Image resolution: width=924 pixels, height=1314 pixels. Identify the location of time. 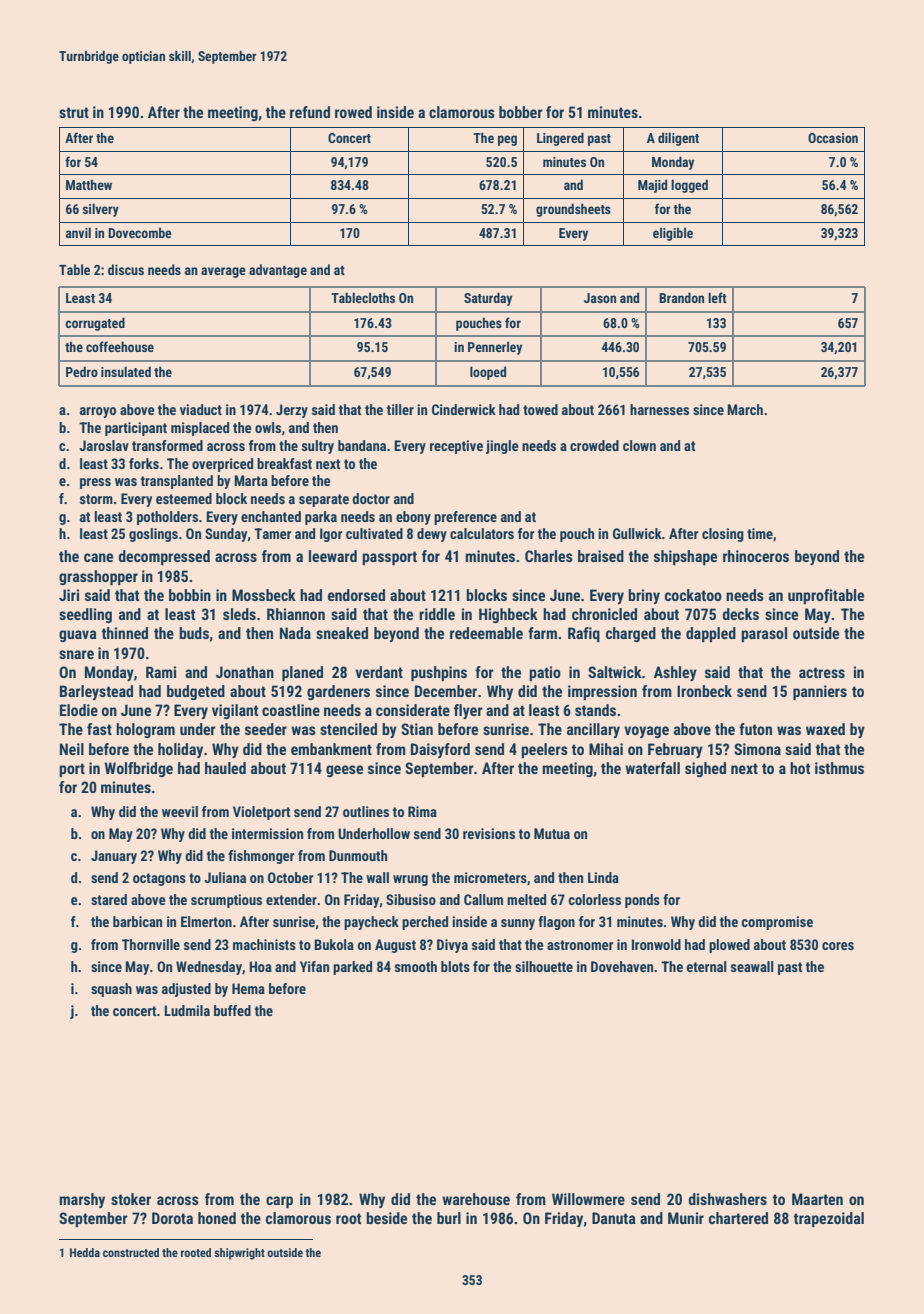
(760, 533).
